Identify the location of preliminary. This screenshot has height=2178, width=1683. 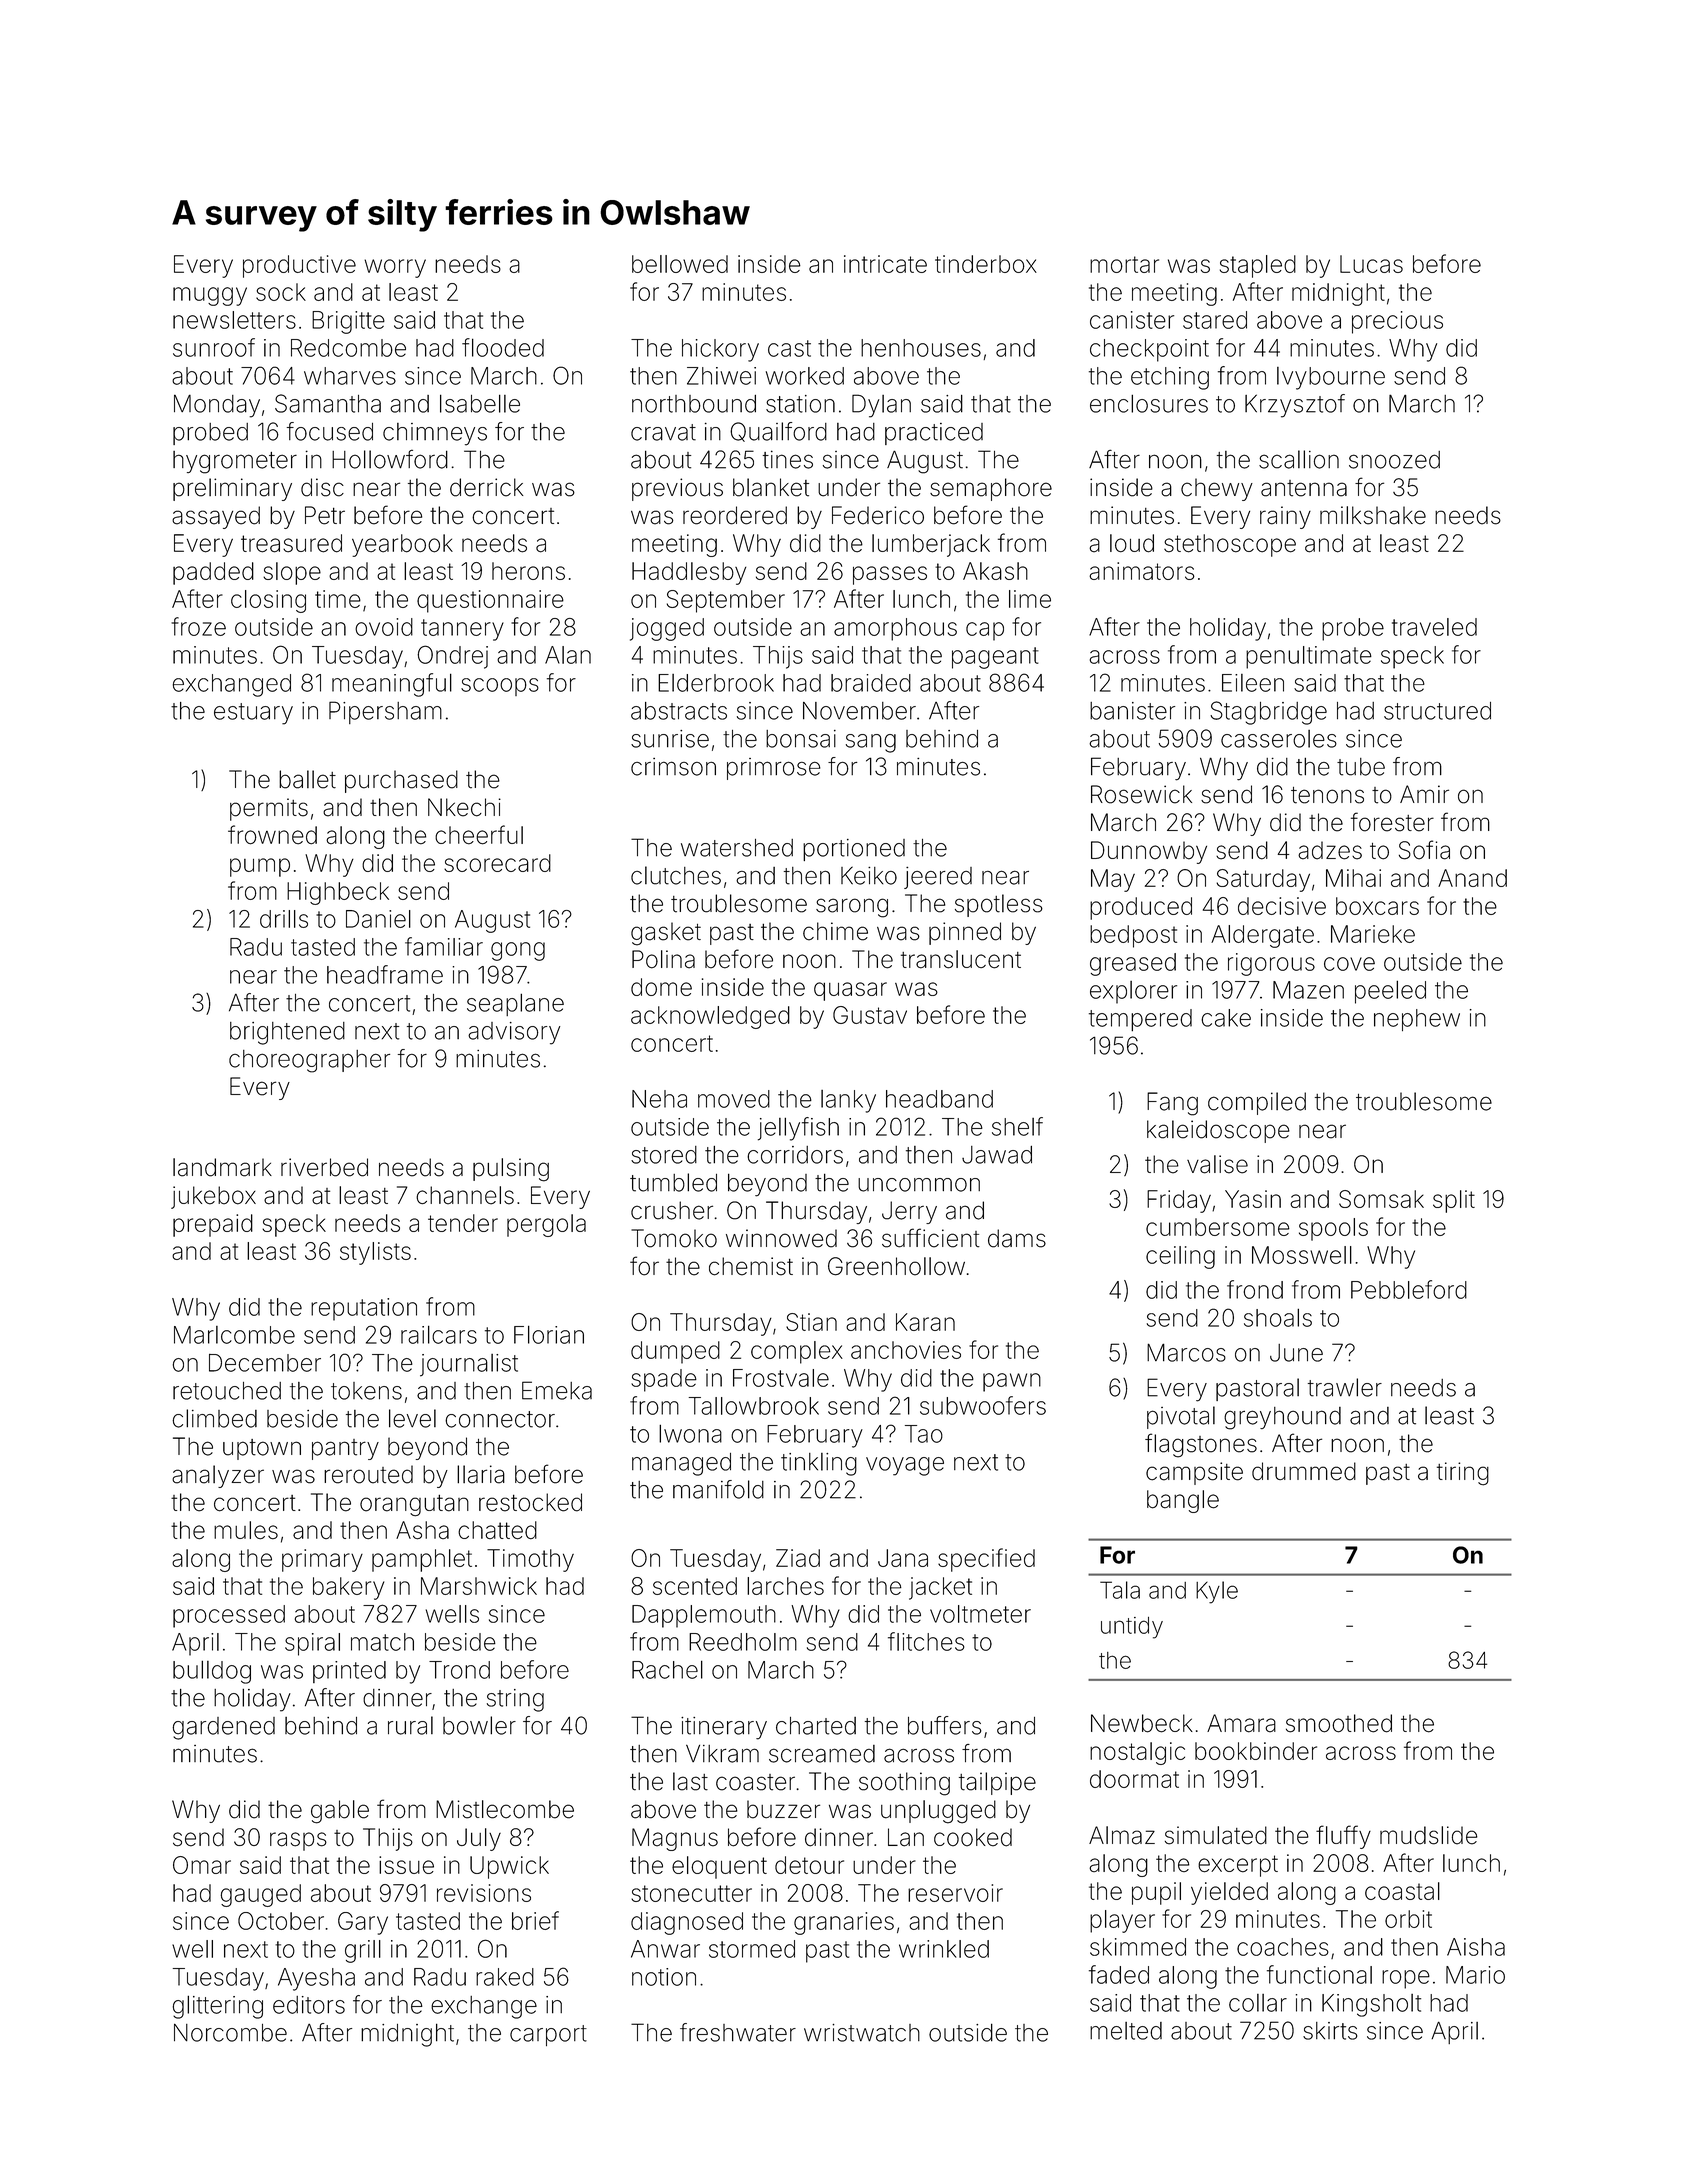
(232, 489).
